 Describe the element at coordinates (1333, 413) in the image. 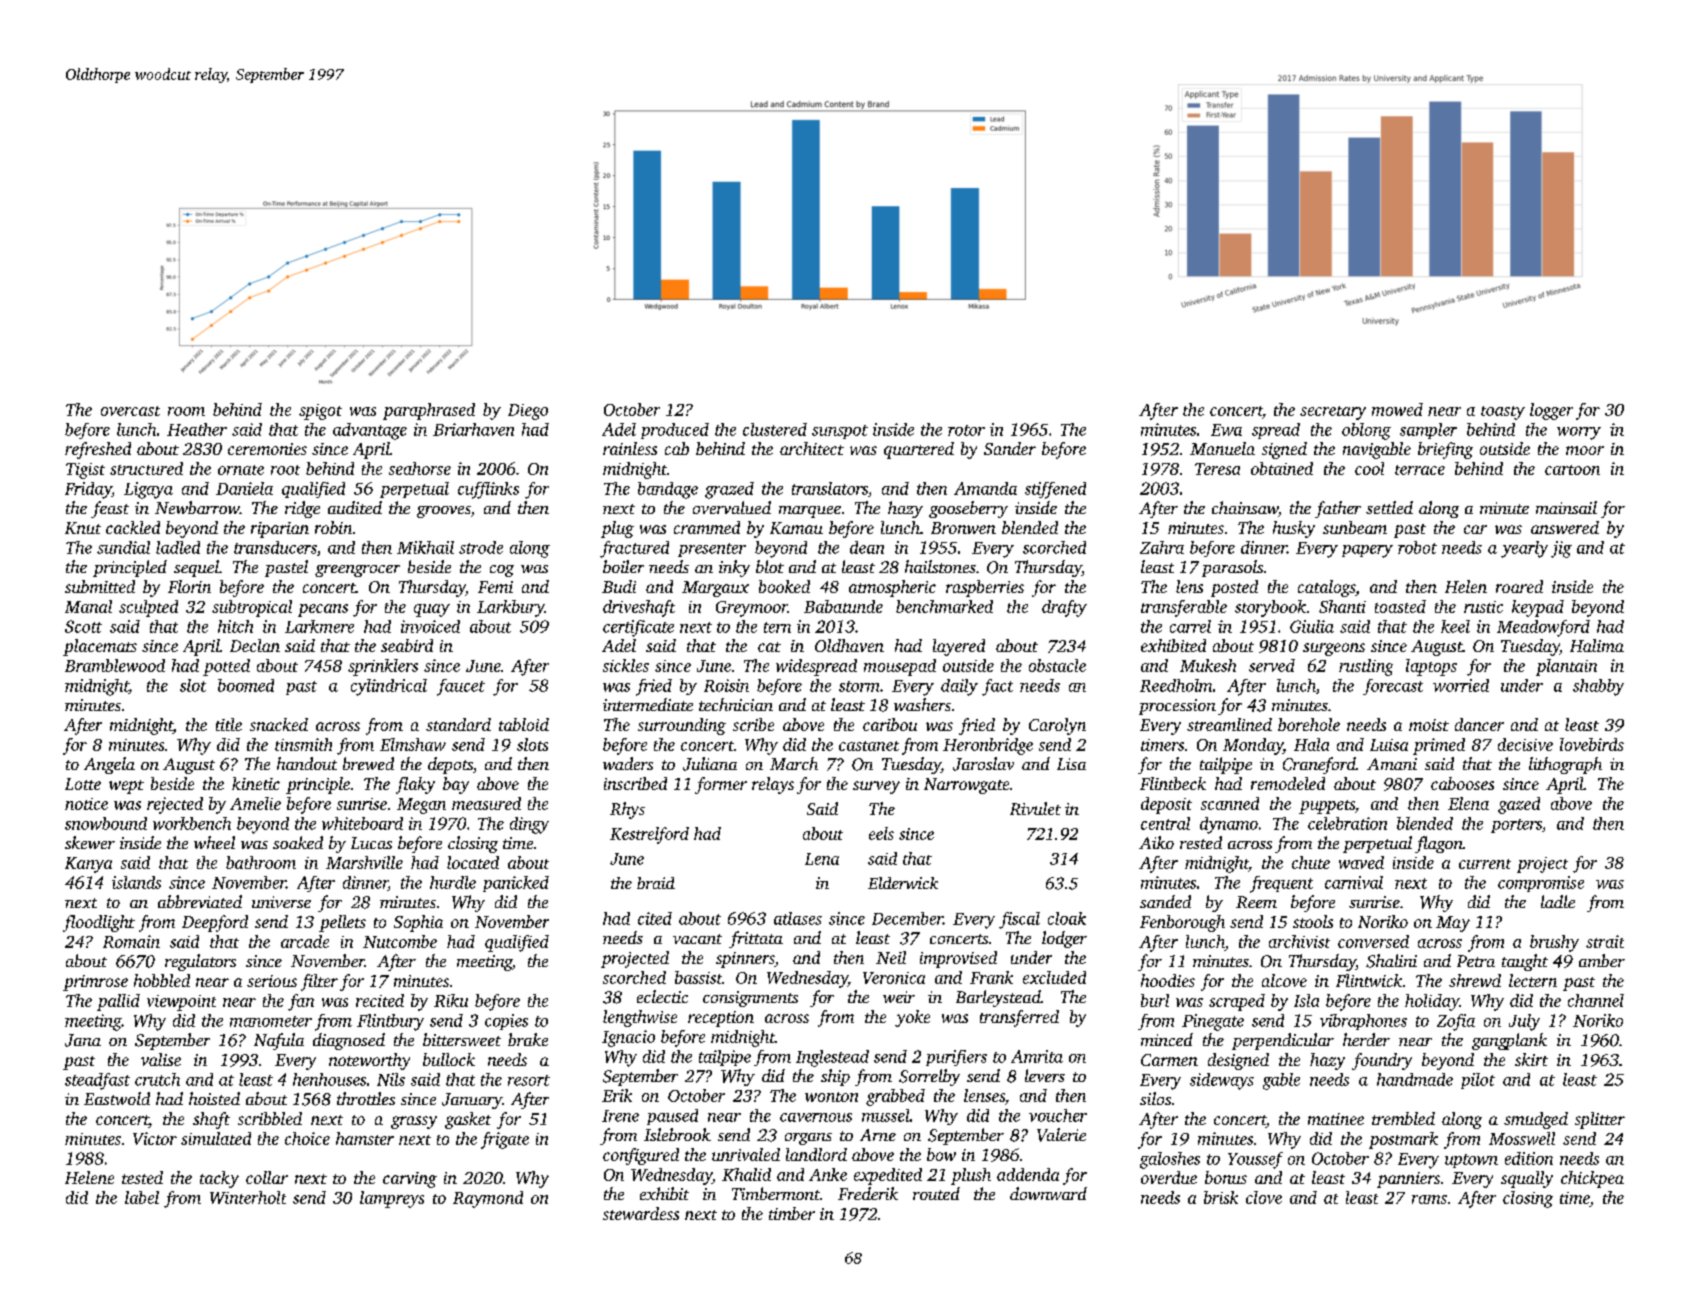

I see `secretary` at that location.
